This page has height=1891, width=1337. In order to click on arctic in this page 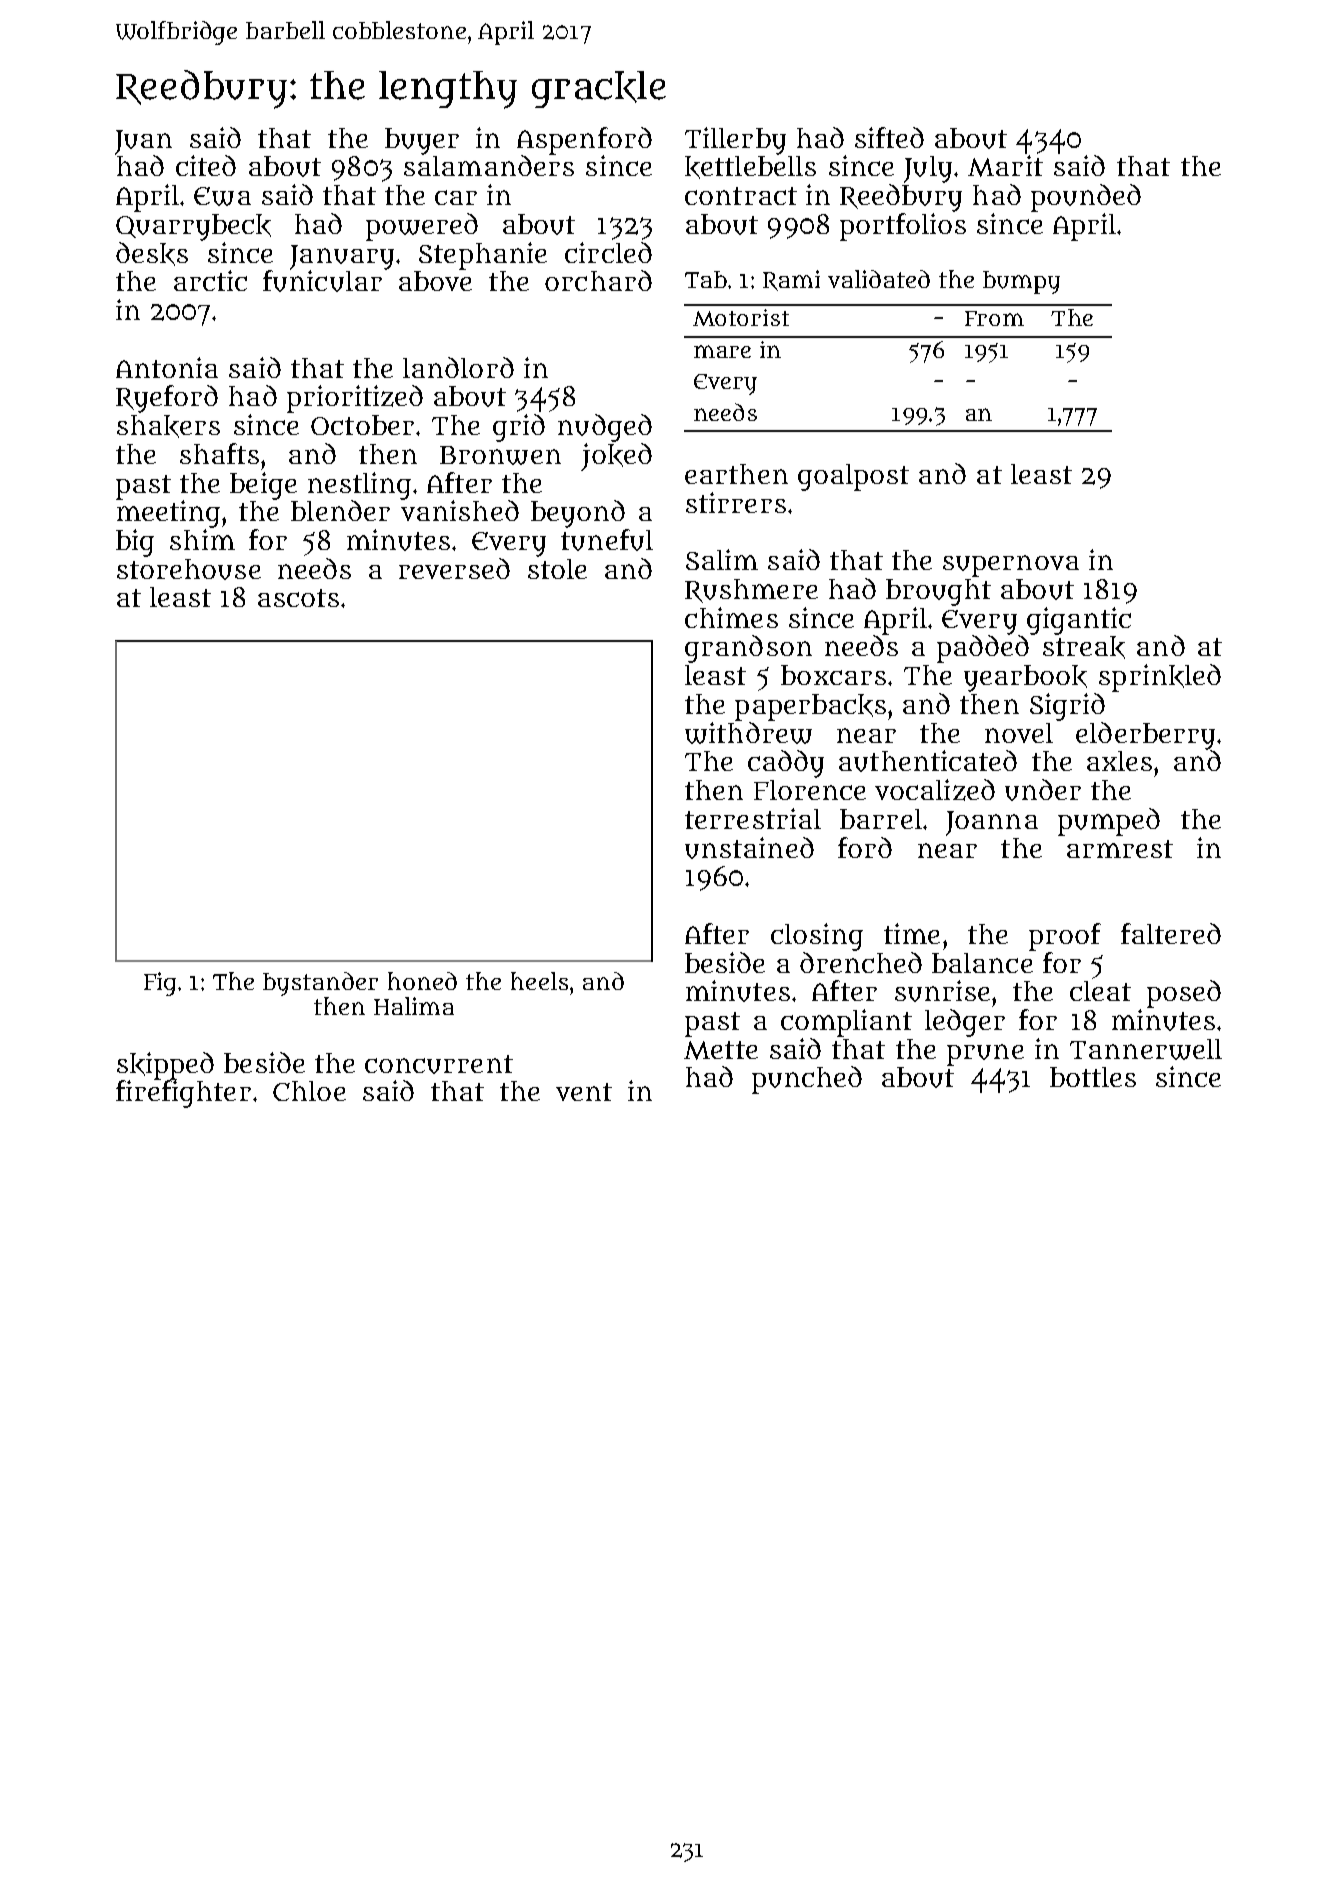, I will do `click(210, 280)`.
